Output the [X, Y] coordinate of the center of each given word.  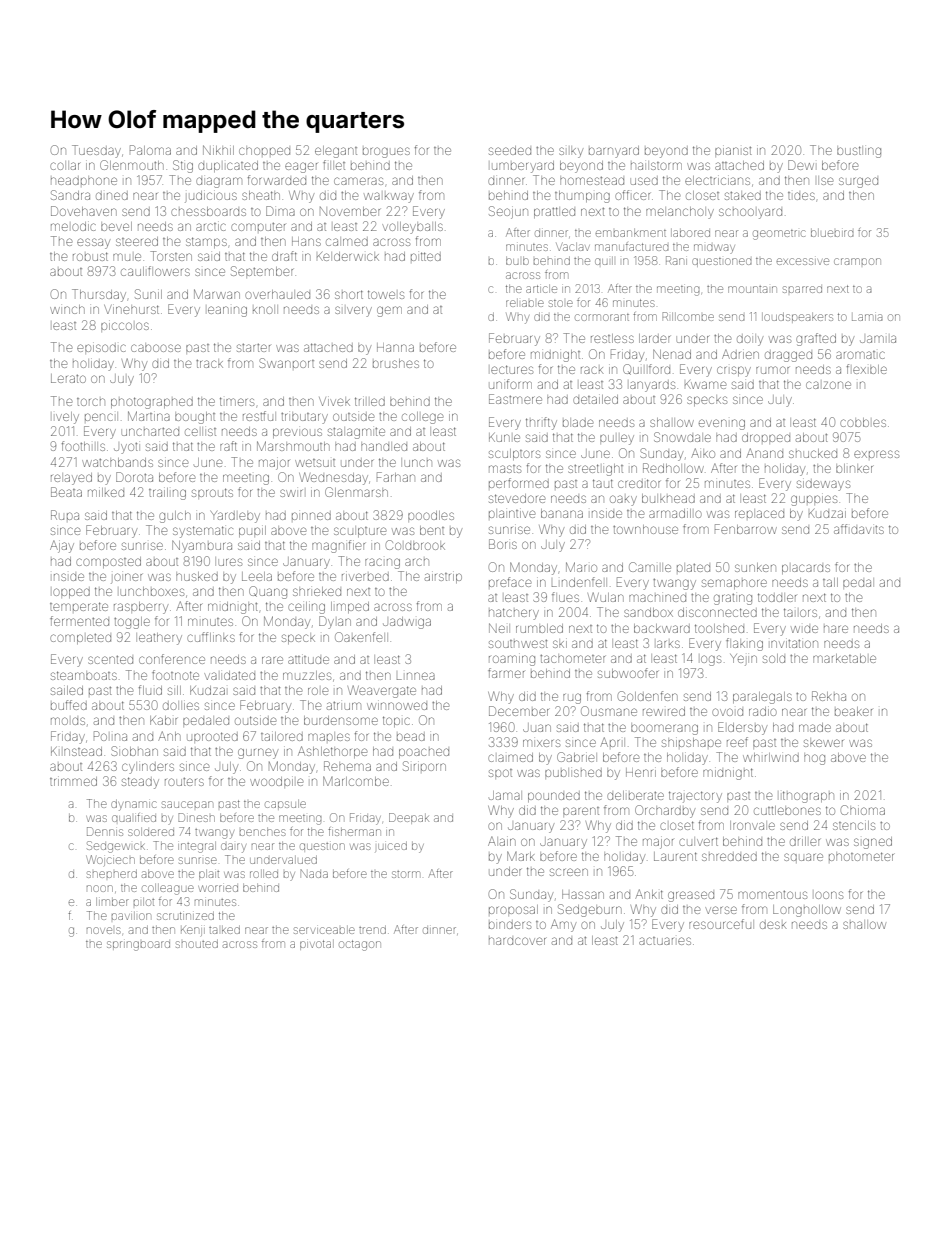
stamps [206, 242]
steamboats [84, 675]
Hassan [583, 894]
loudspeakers [797, 318]
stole [561, 303]
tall [830, 582]
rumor [772, 370]
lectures [512, 369]
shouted [197, 944]
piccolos [125, 326]
